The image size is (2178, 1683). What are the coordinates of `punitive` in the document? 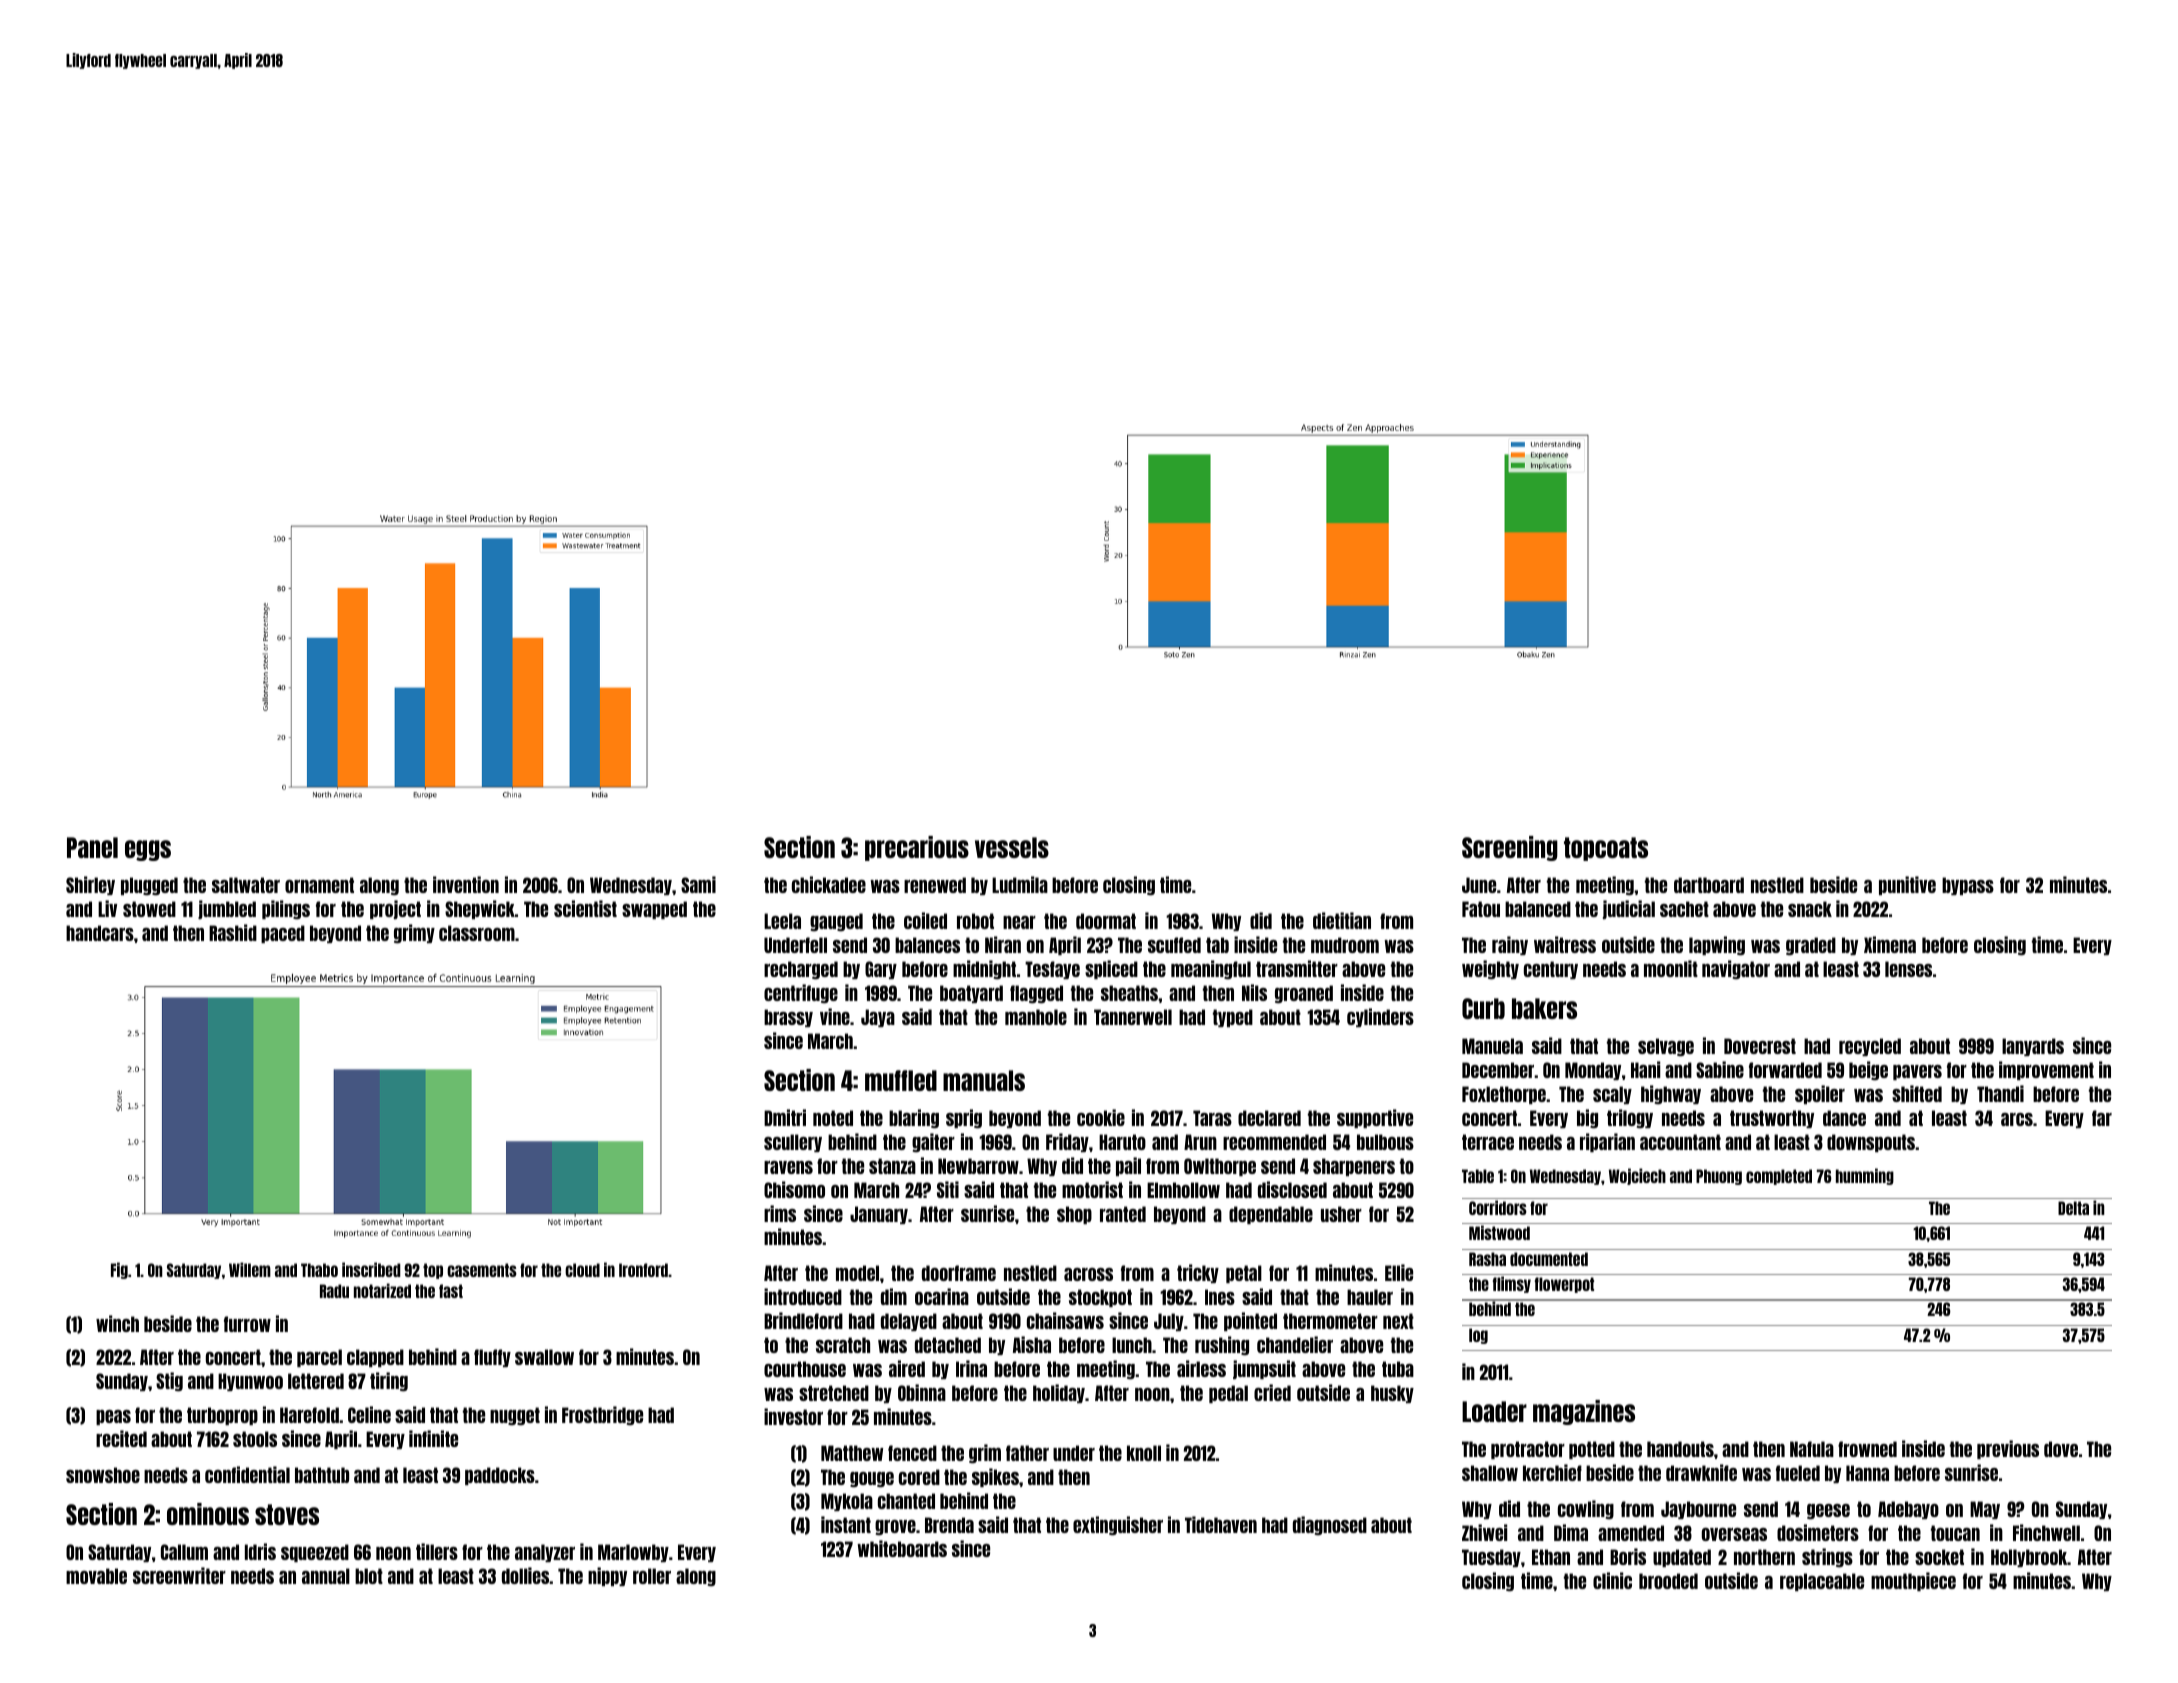 It's located at (1907, 885).
